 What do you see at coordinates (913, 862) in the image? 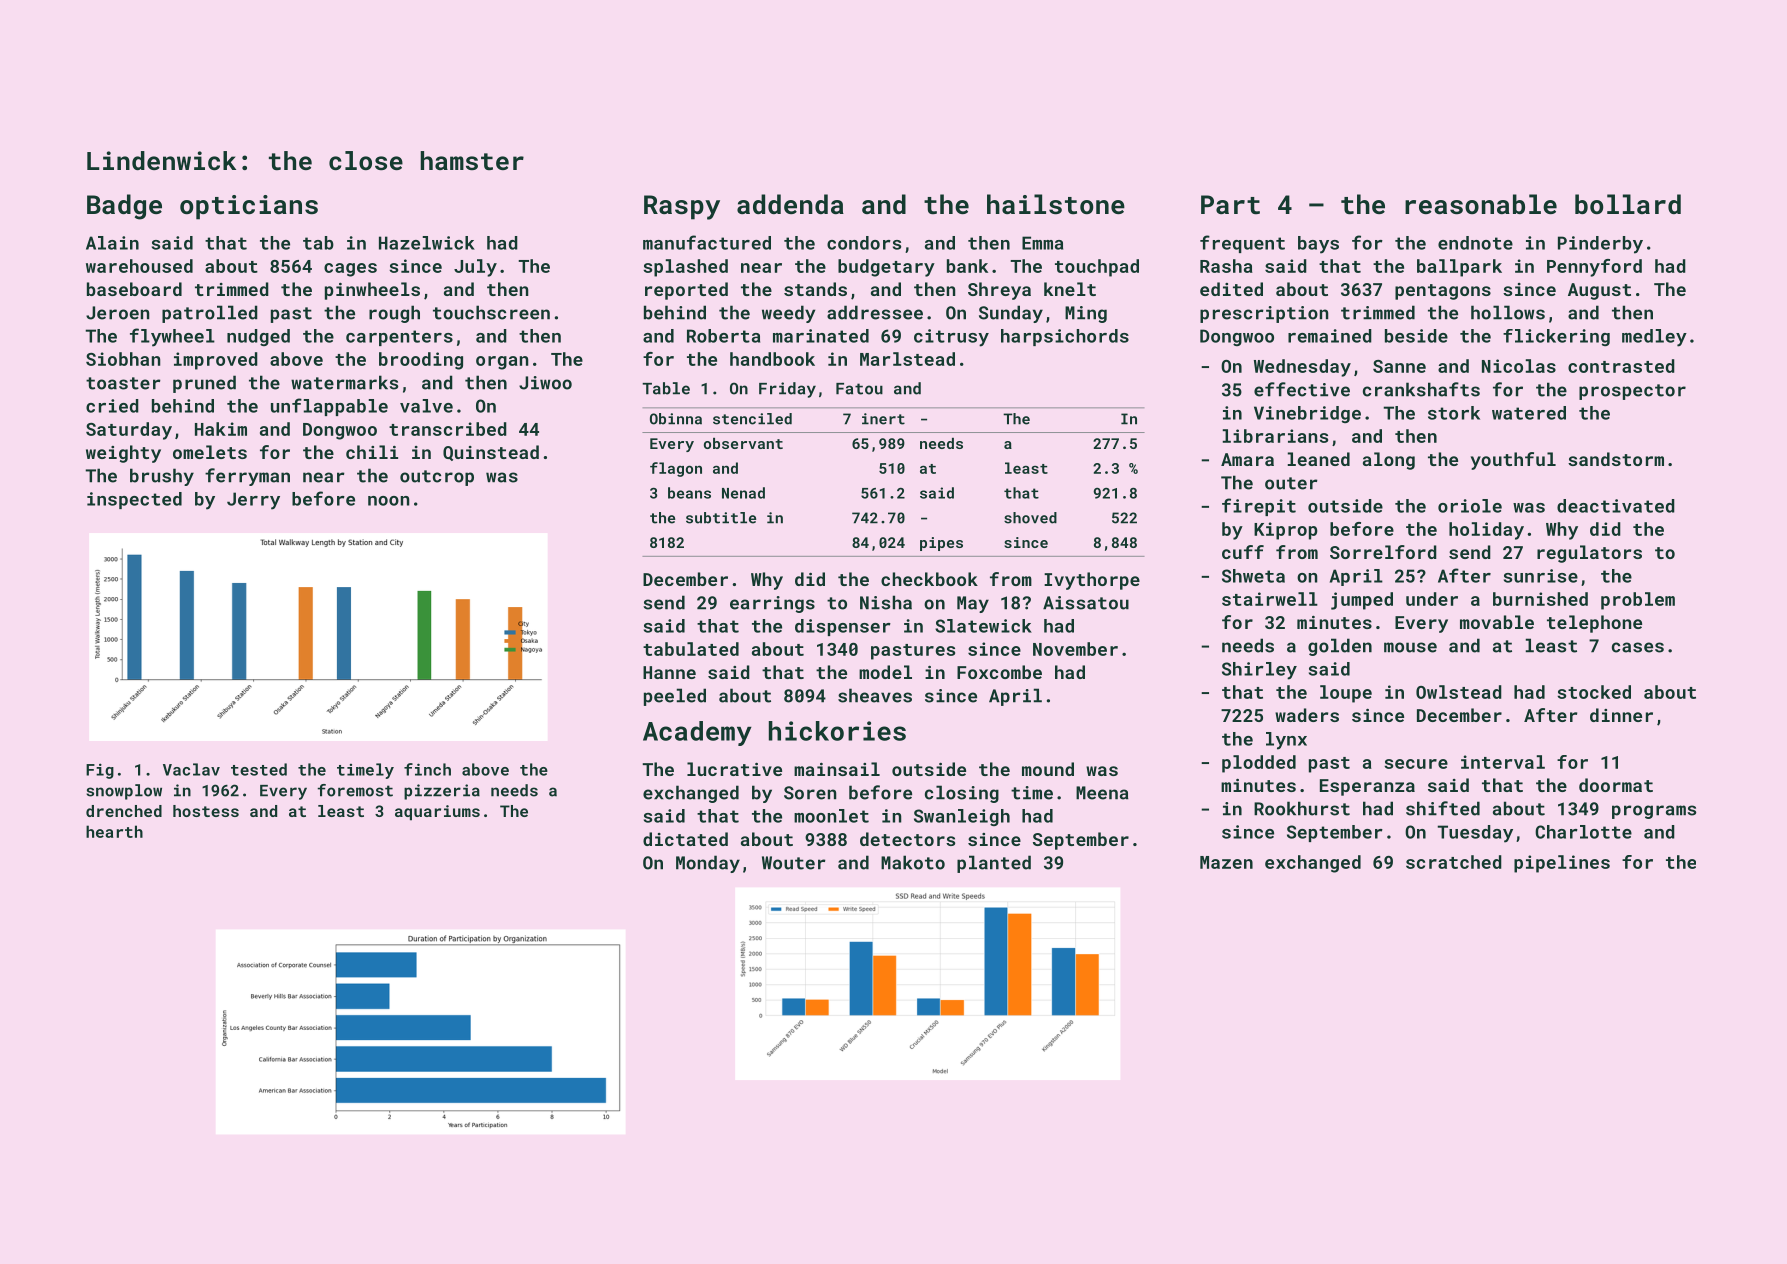
I see `Makoto` at bounding box center [913, 862].
